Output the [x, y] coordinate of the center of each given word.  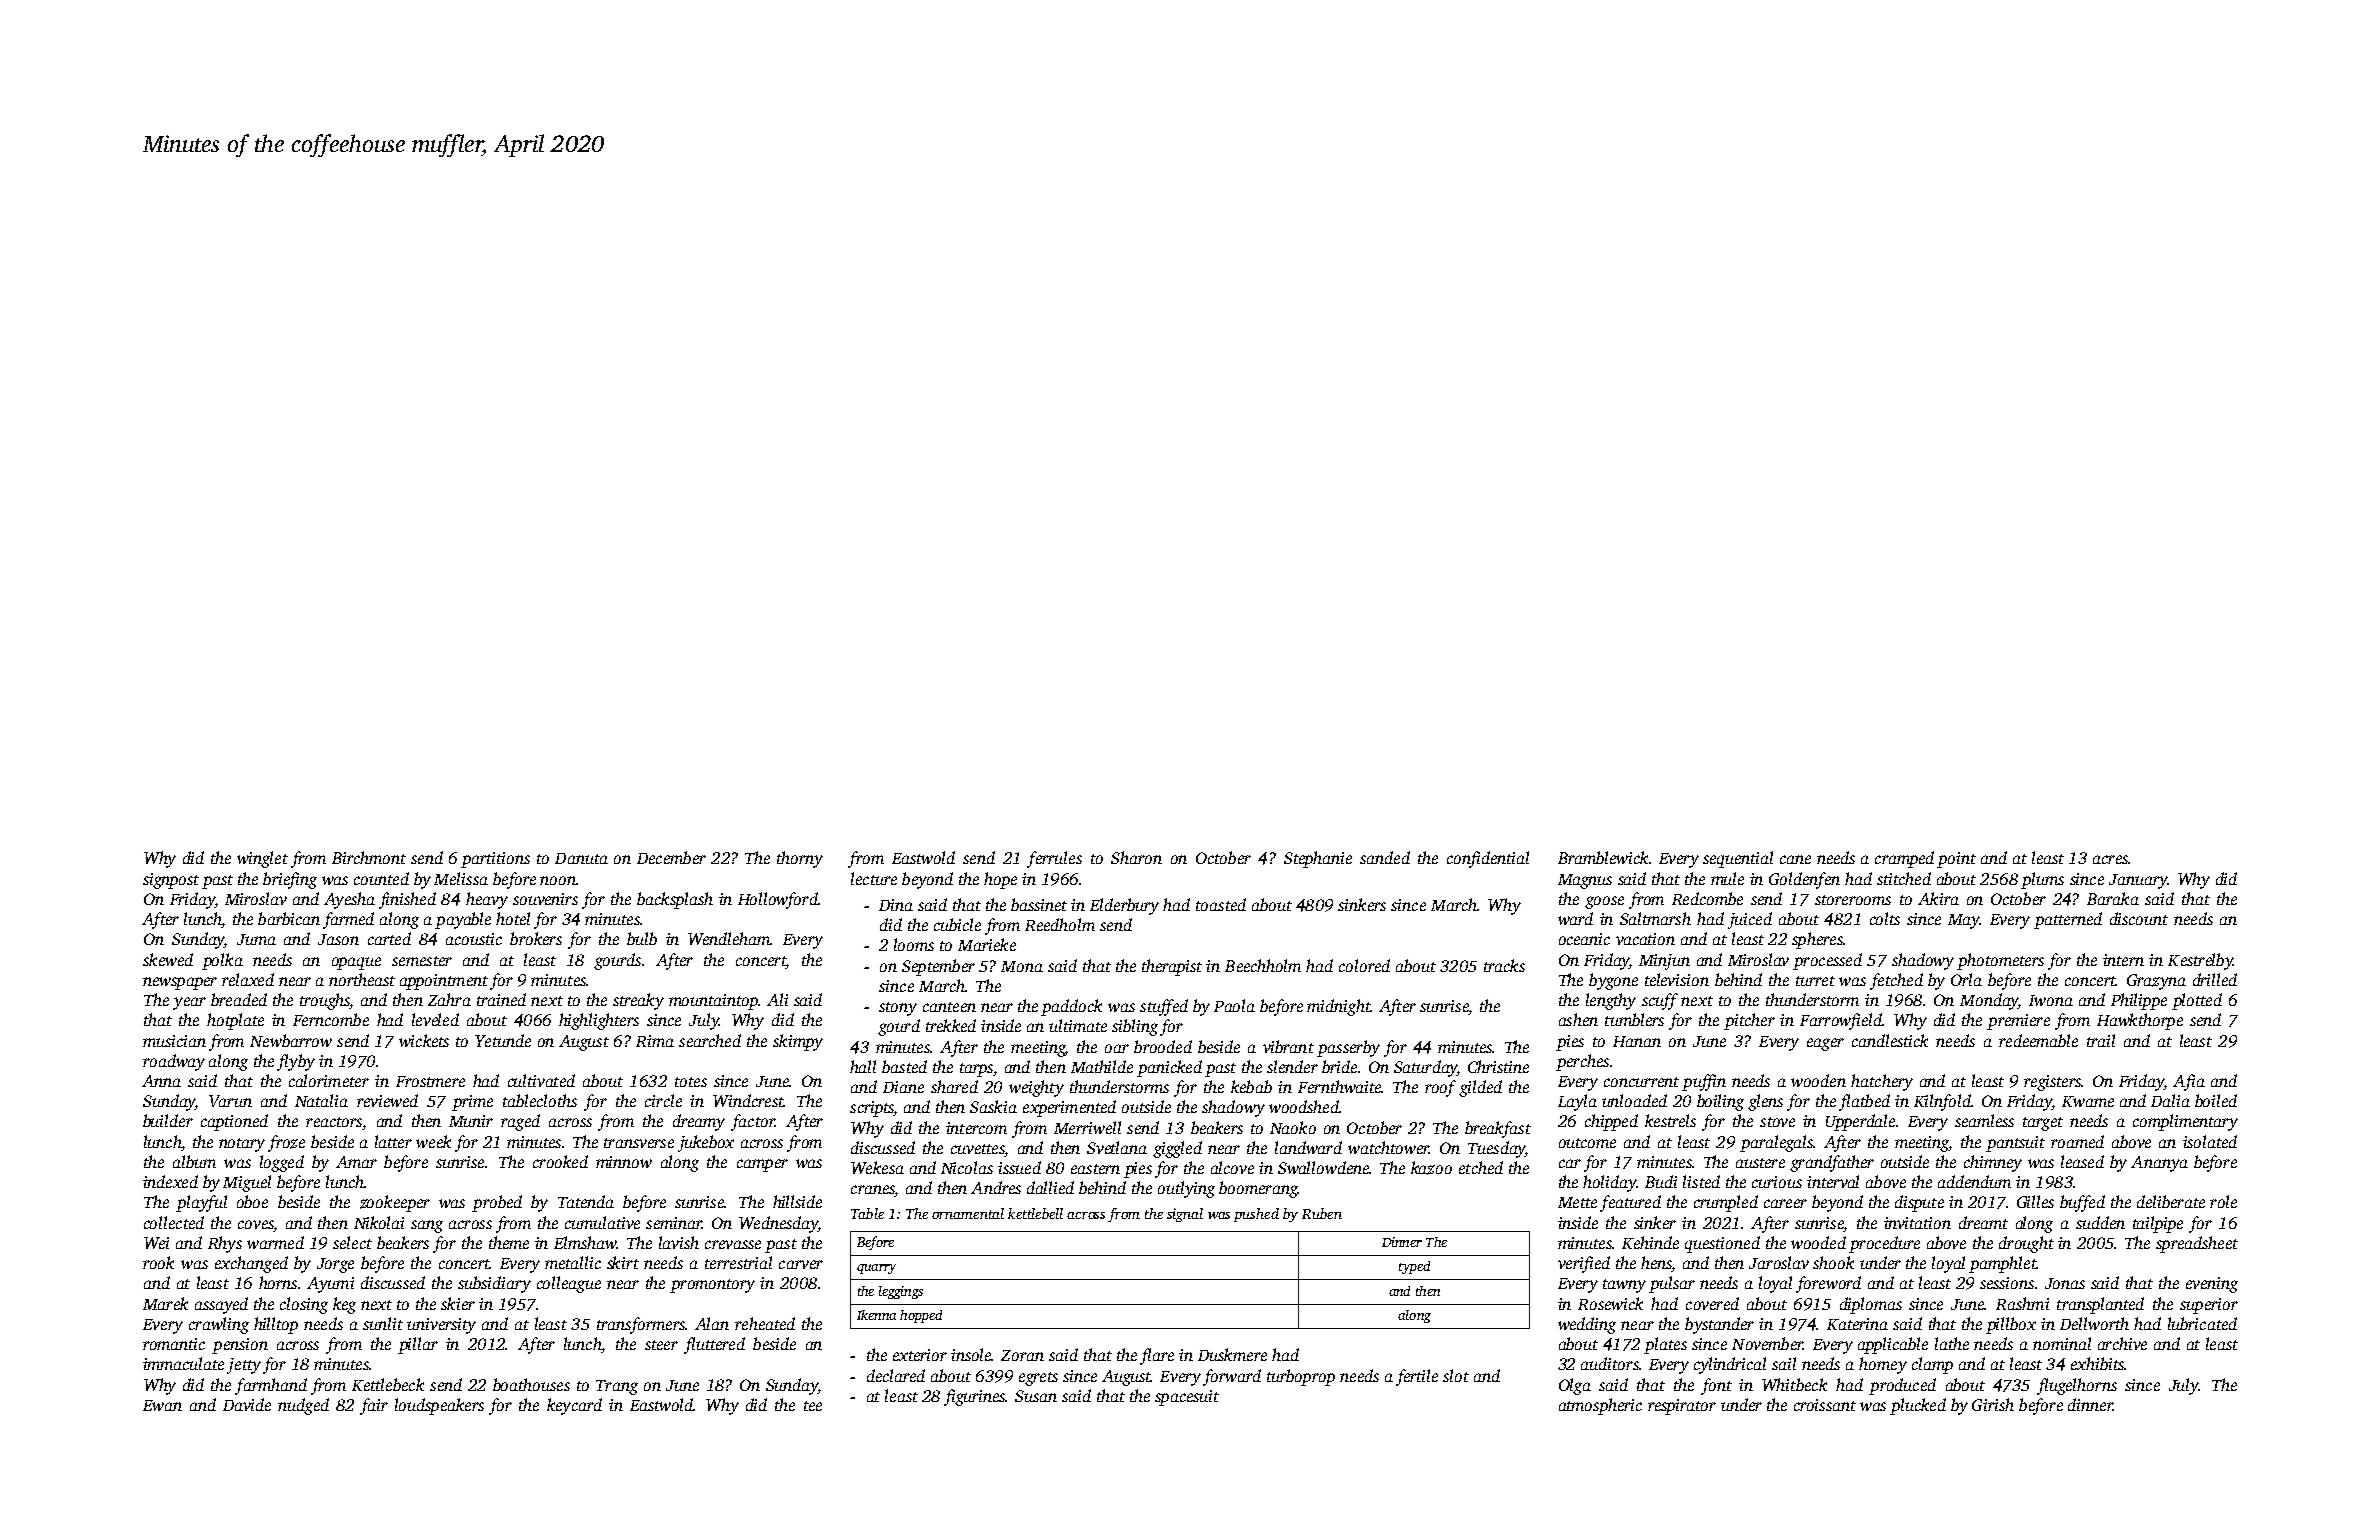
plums [2042, 880]
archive [2122, 1343]
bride [1339, 1066]
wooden [1818, 1080]
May [1964, 921]
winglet [262, 859]
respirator [1682, 1407]
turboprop [1301, 1377]
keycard [574, 1406]
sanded [1385, 857]
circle [663, 1100]
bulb [642, 938]
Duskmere [1232, 1354]
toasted [1221, 904]
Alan [712, 1323]
